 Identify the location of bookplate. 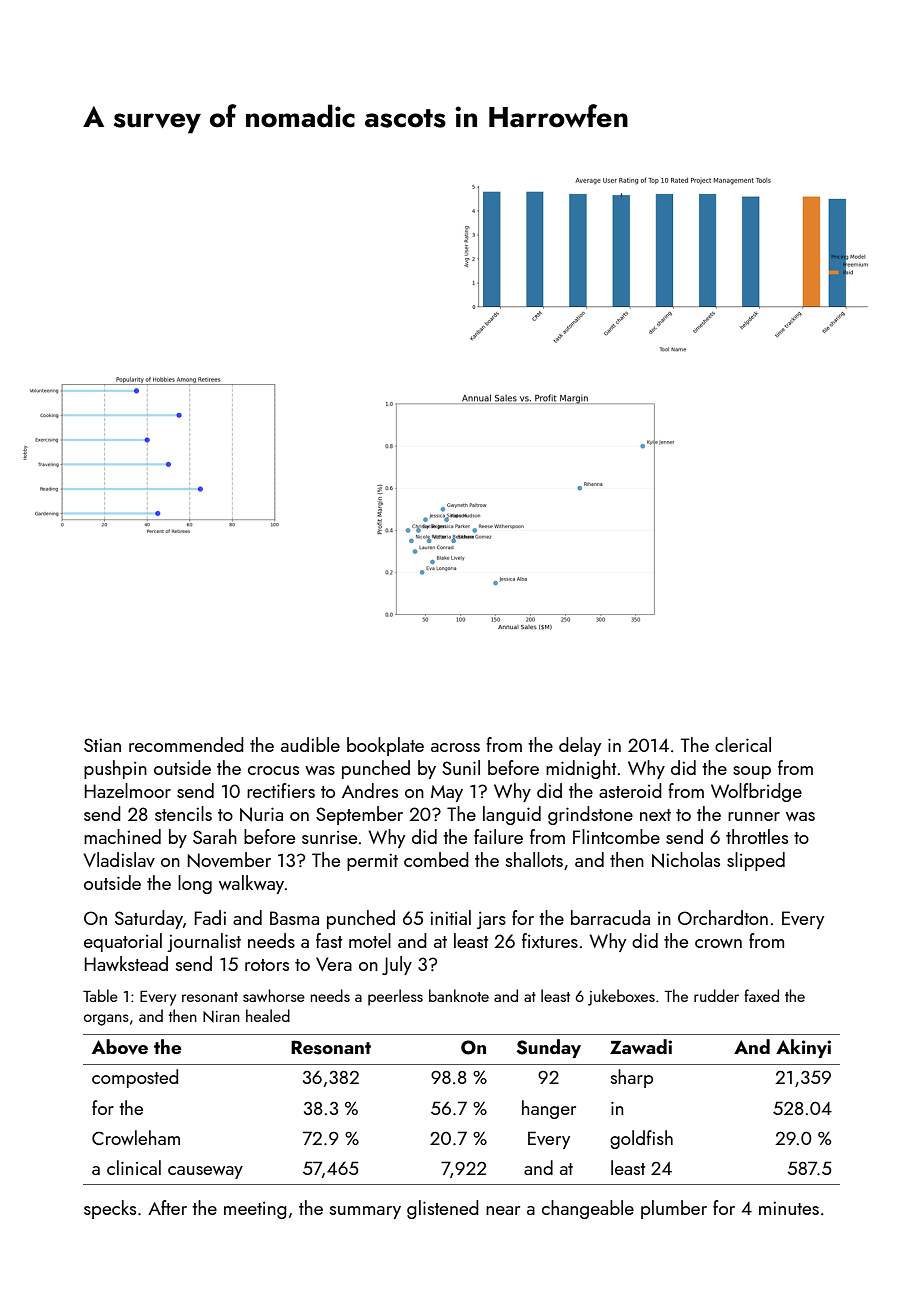
(385, 746).
